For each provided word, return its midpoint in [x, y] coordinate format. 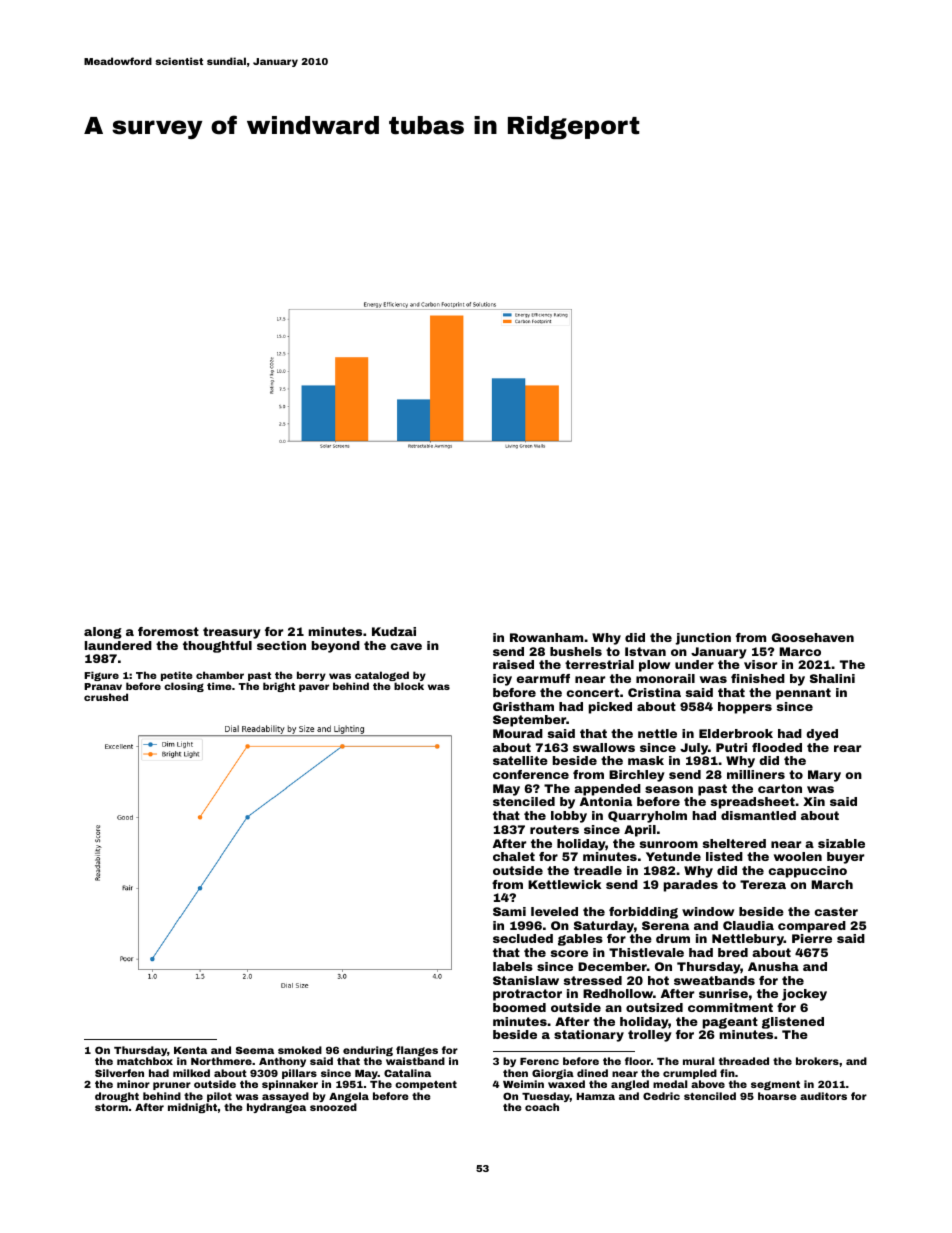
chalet [514, 856]
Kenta [190, 1050]
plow [654, 666]
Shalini [832, 678]
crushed [106, 697]
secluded [523, 938]
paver [314, 688]
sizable [841, 843]
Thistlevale [646, 952]
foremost [168, 631]
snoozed [333, 1107]
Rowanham [546, 637]
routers [554, 829]
